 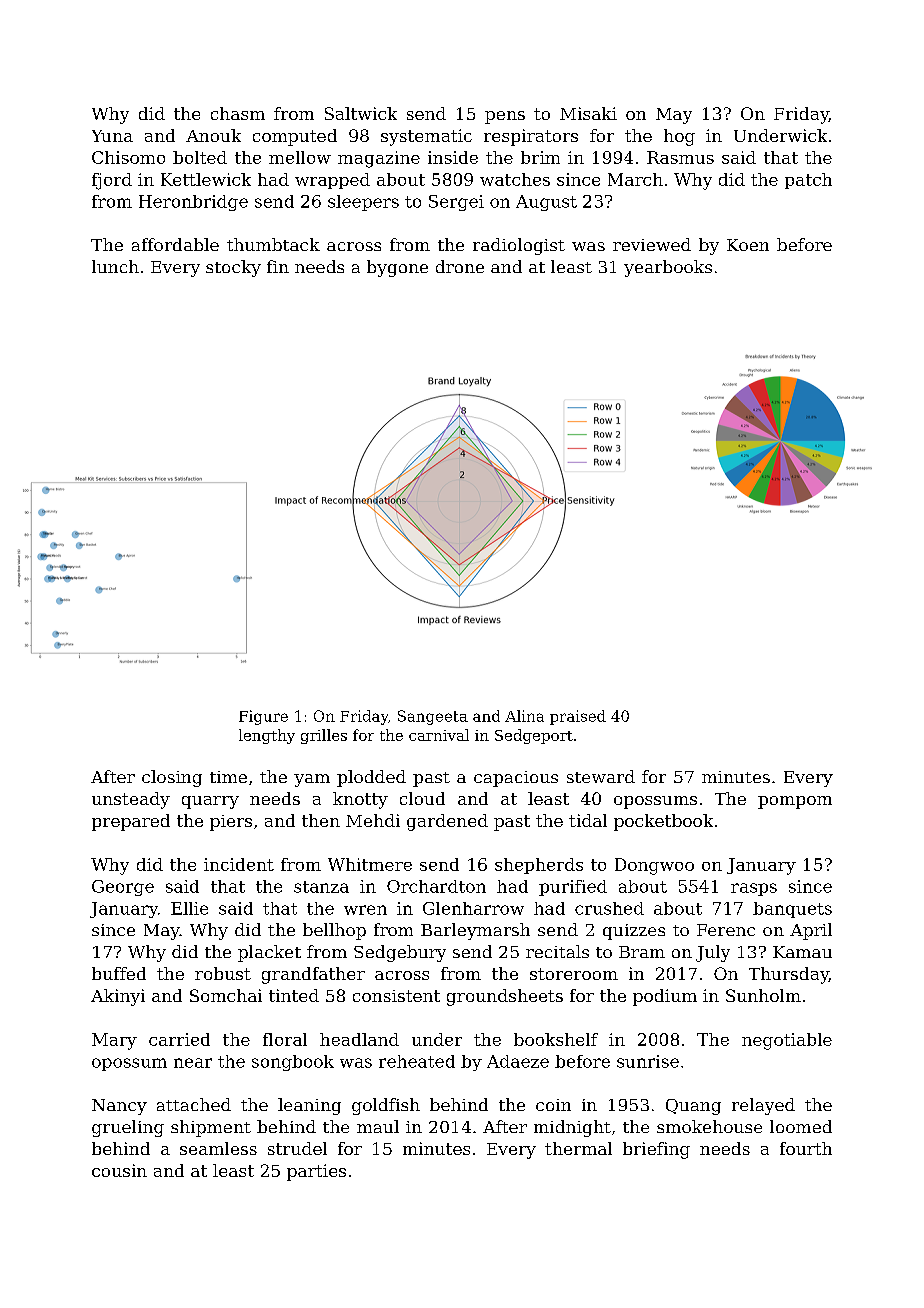 What do you see at coordinates (588, 113) in the screenshot?
I see `Misaki` at bounding box center [588, 113].
